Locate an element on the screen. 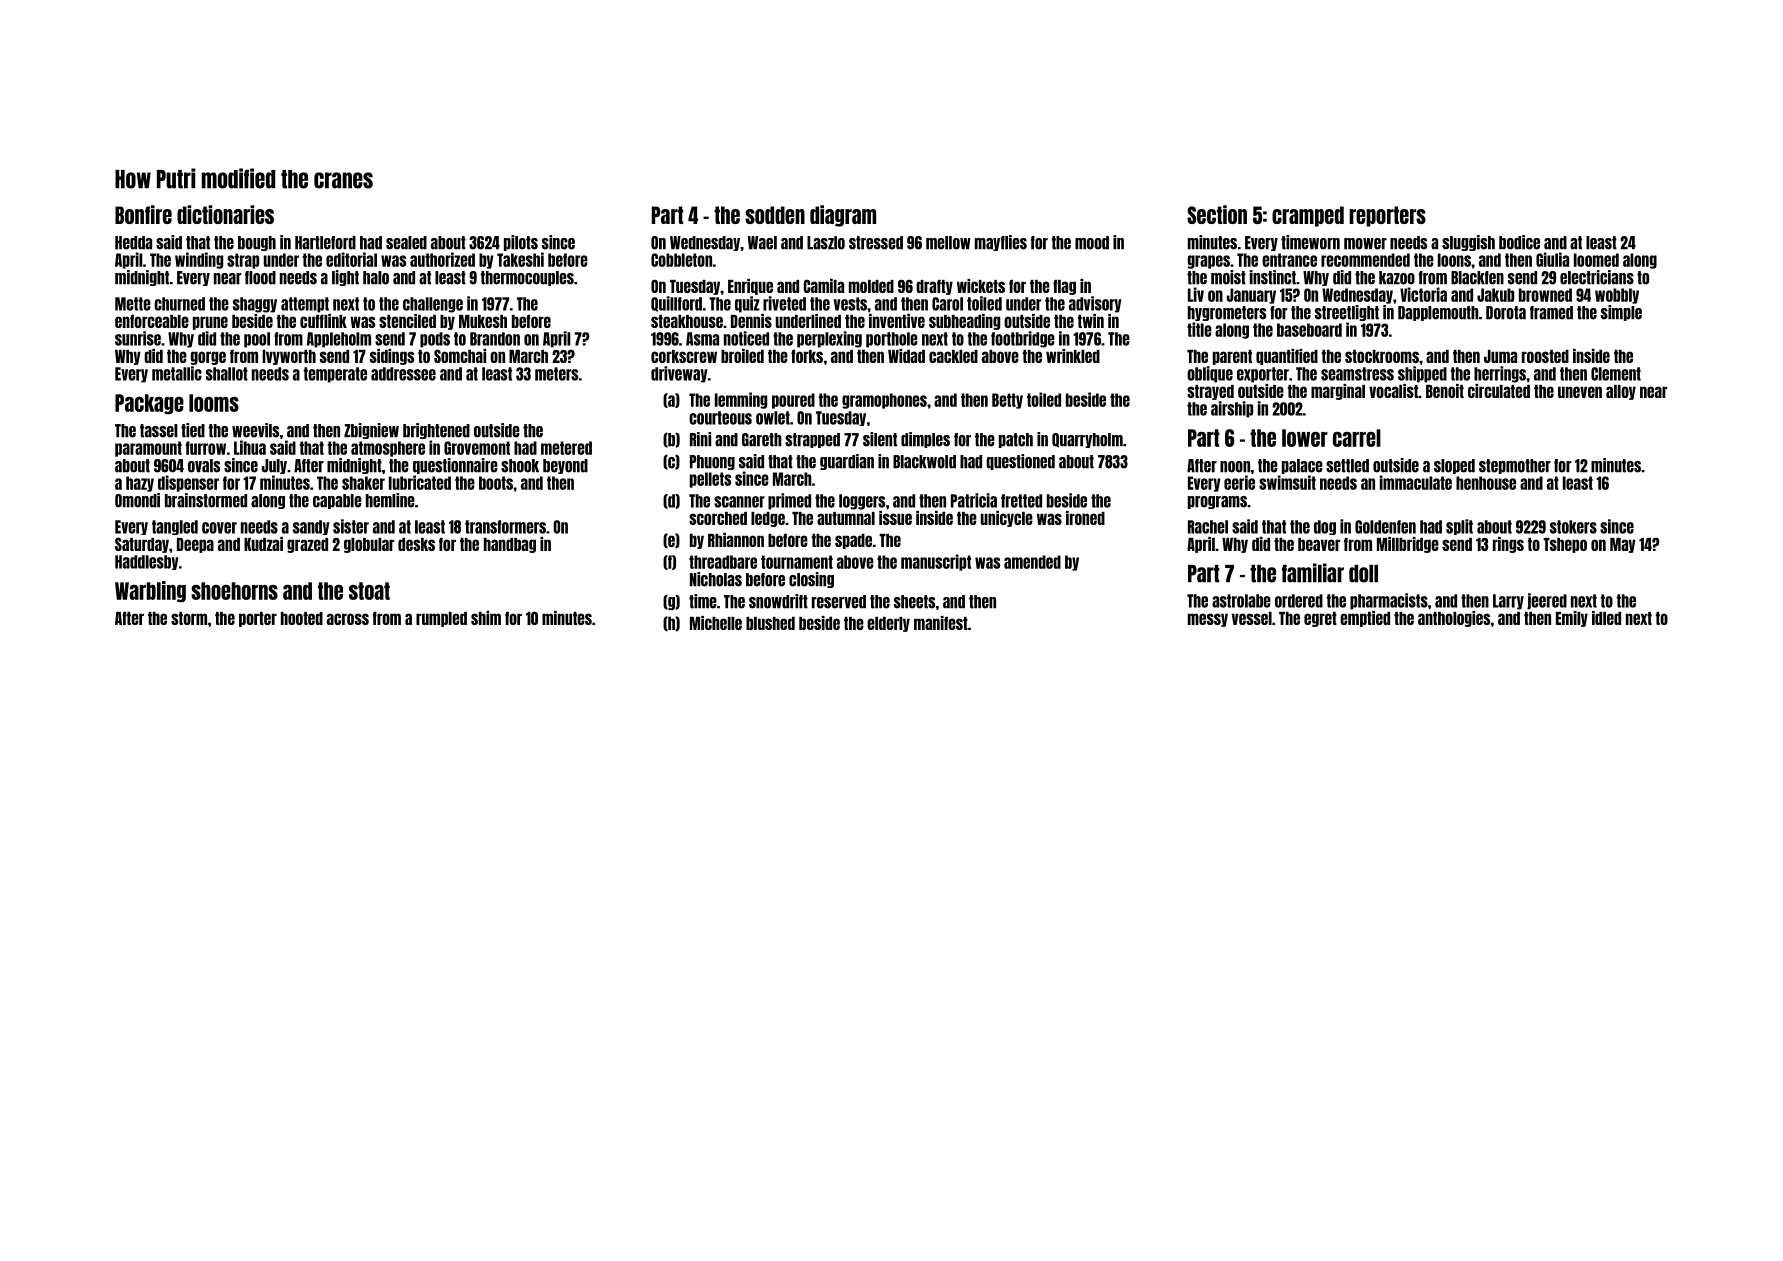  dictionaries is located at coordinates (225, 214).
